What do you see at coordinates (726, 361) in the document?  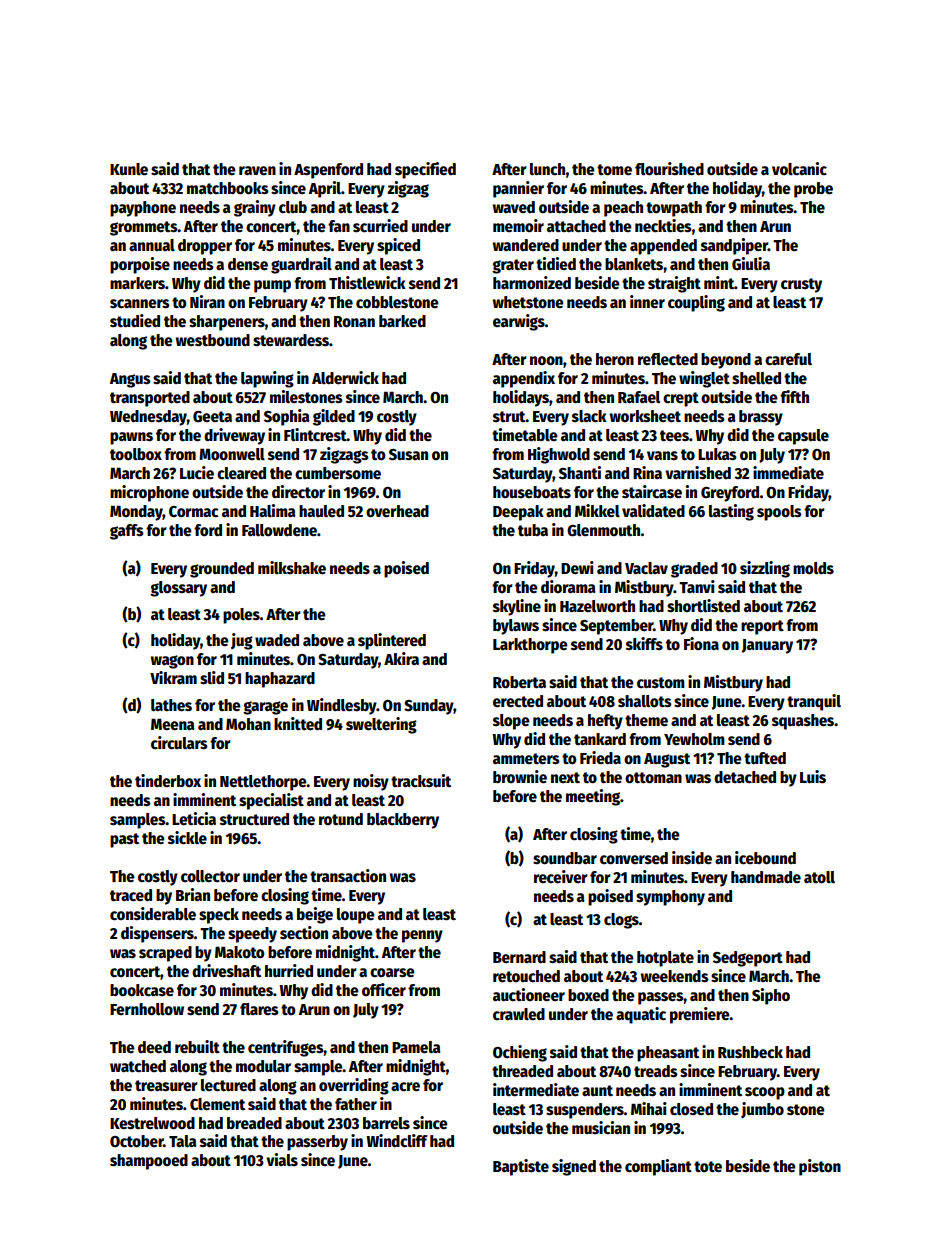 I see `beyond` at bounding box center [726, 361].
